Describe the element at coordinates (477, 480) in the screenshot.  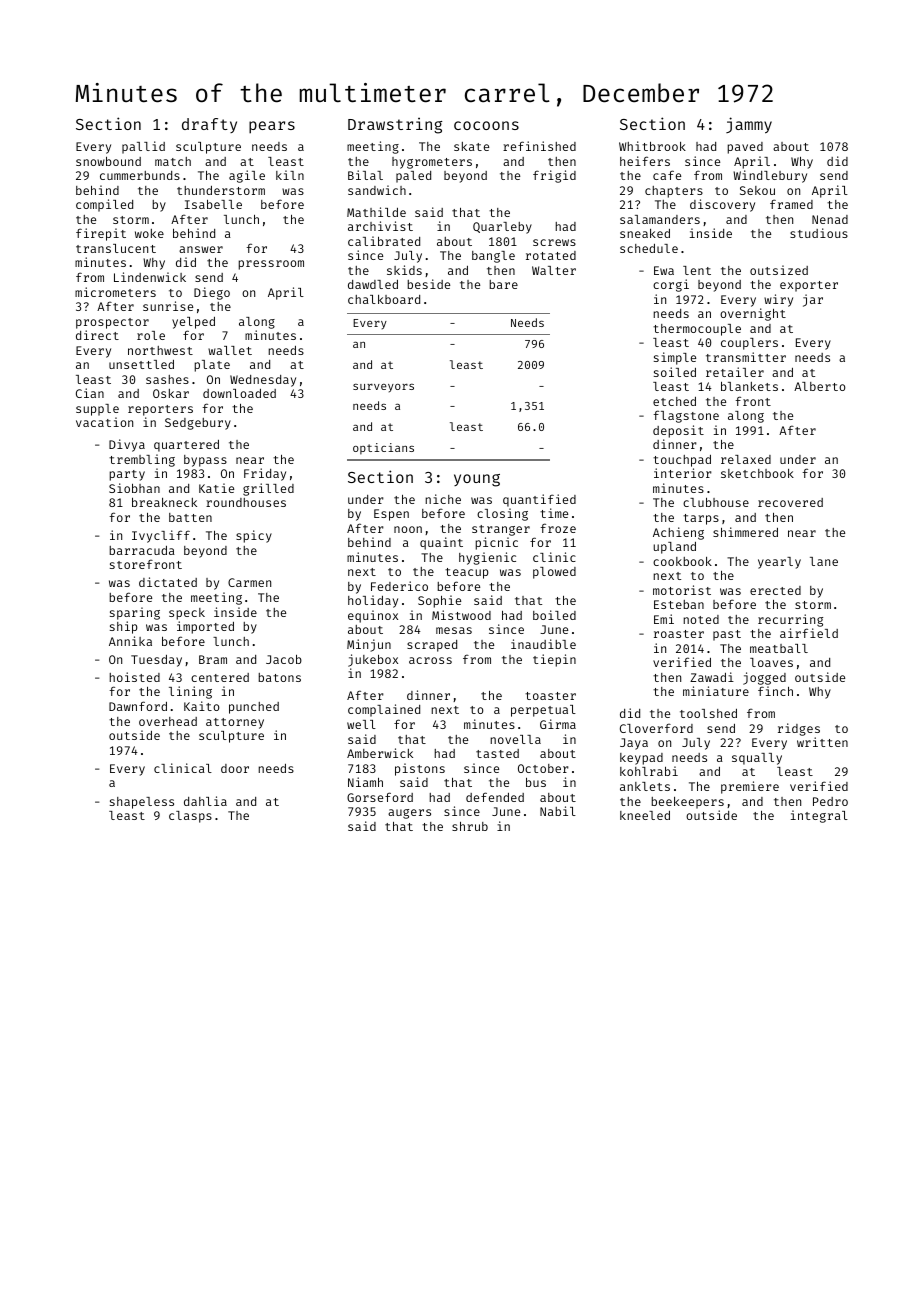
I see `young` at that location.
